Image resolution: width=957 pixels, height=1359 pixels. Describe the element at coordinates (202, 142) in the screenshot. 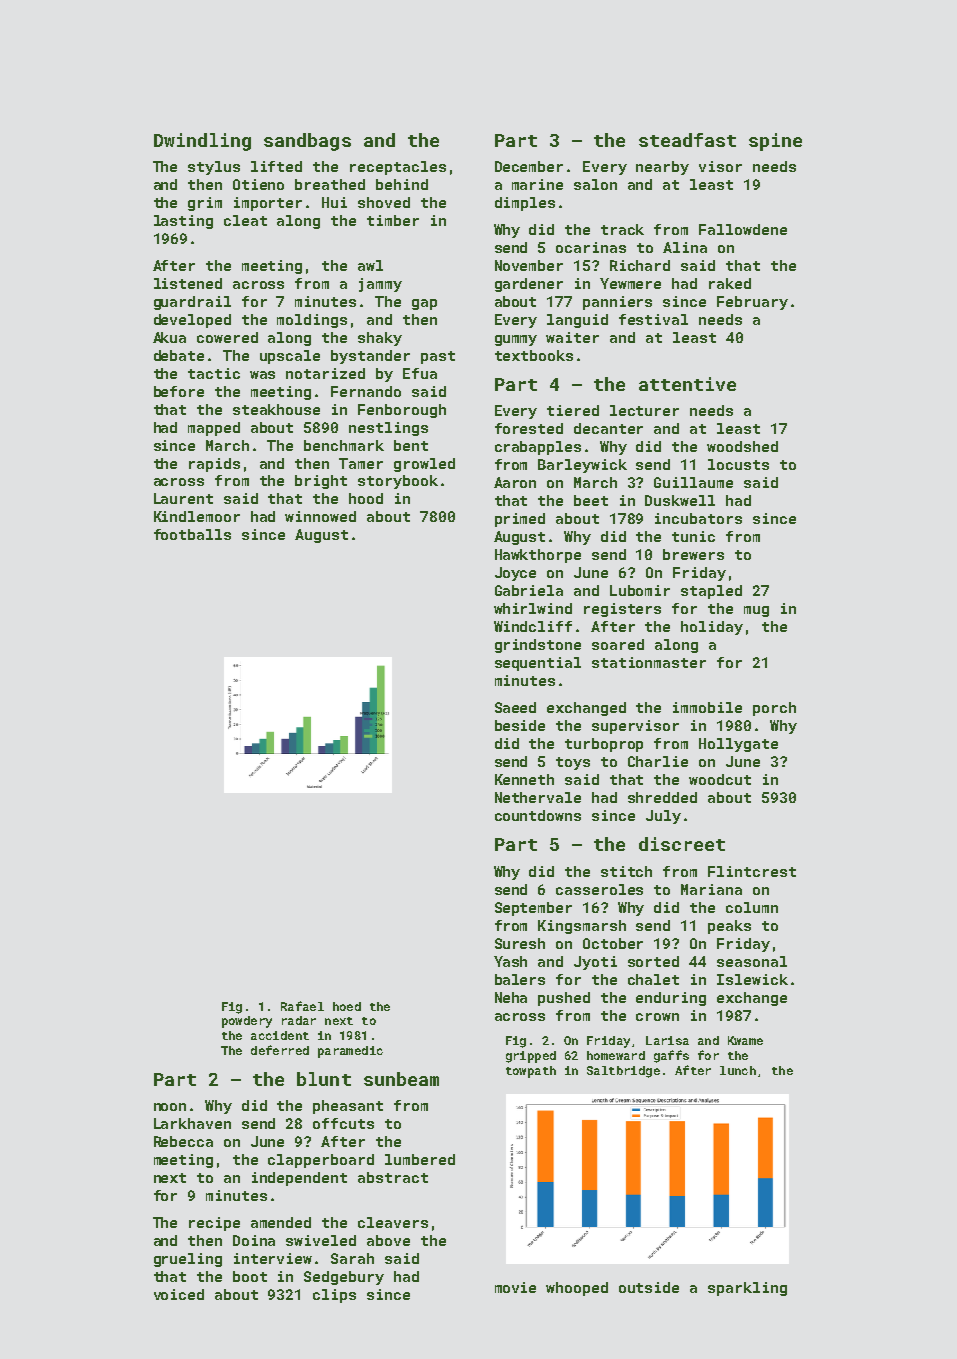

I see `Dwindling` at that location.
